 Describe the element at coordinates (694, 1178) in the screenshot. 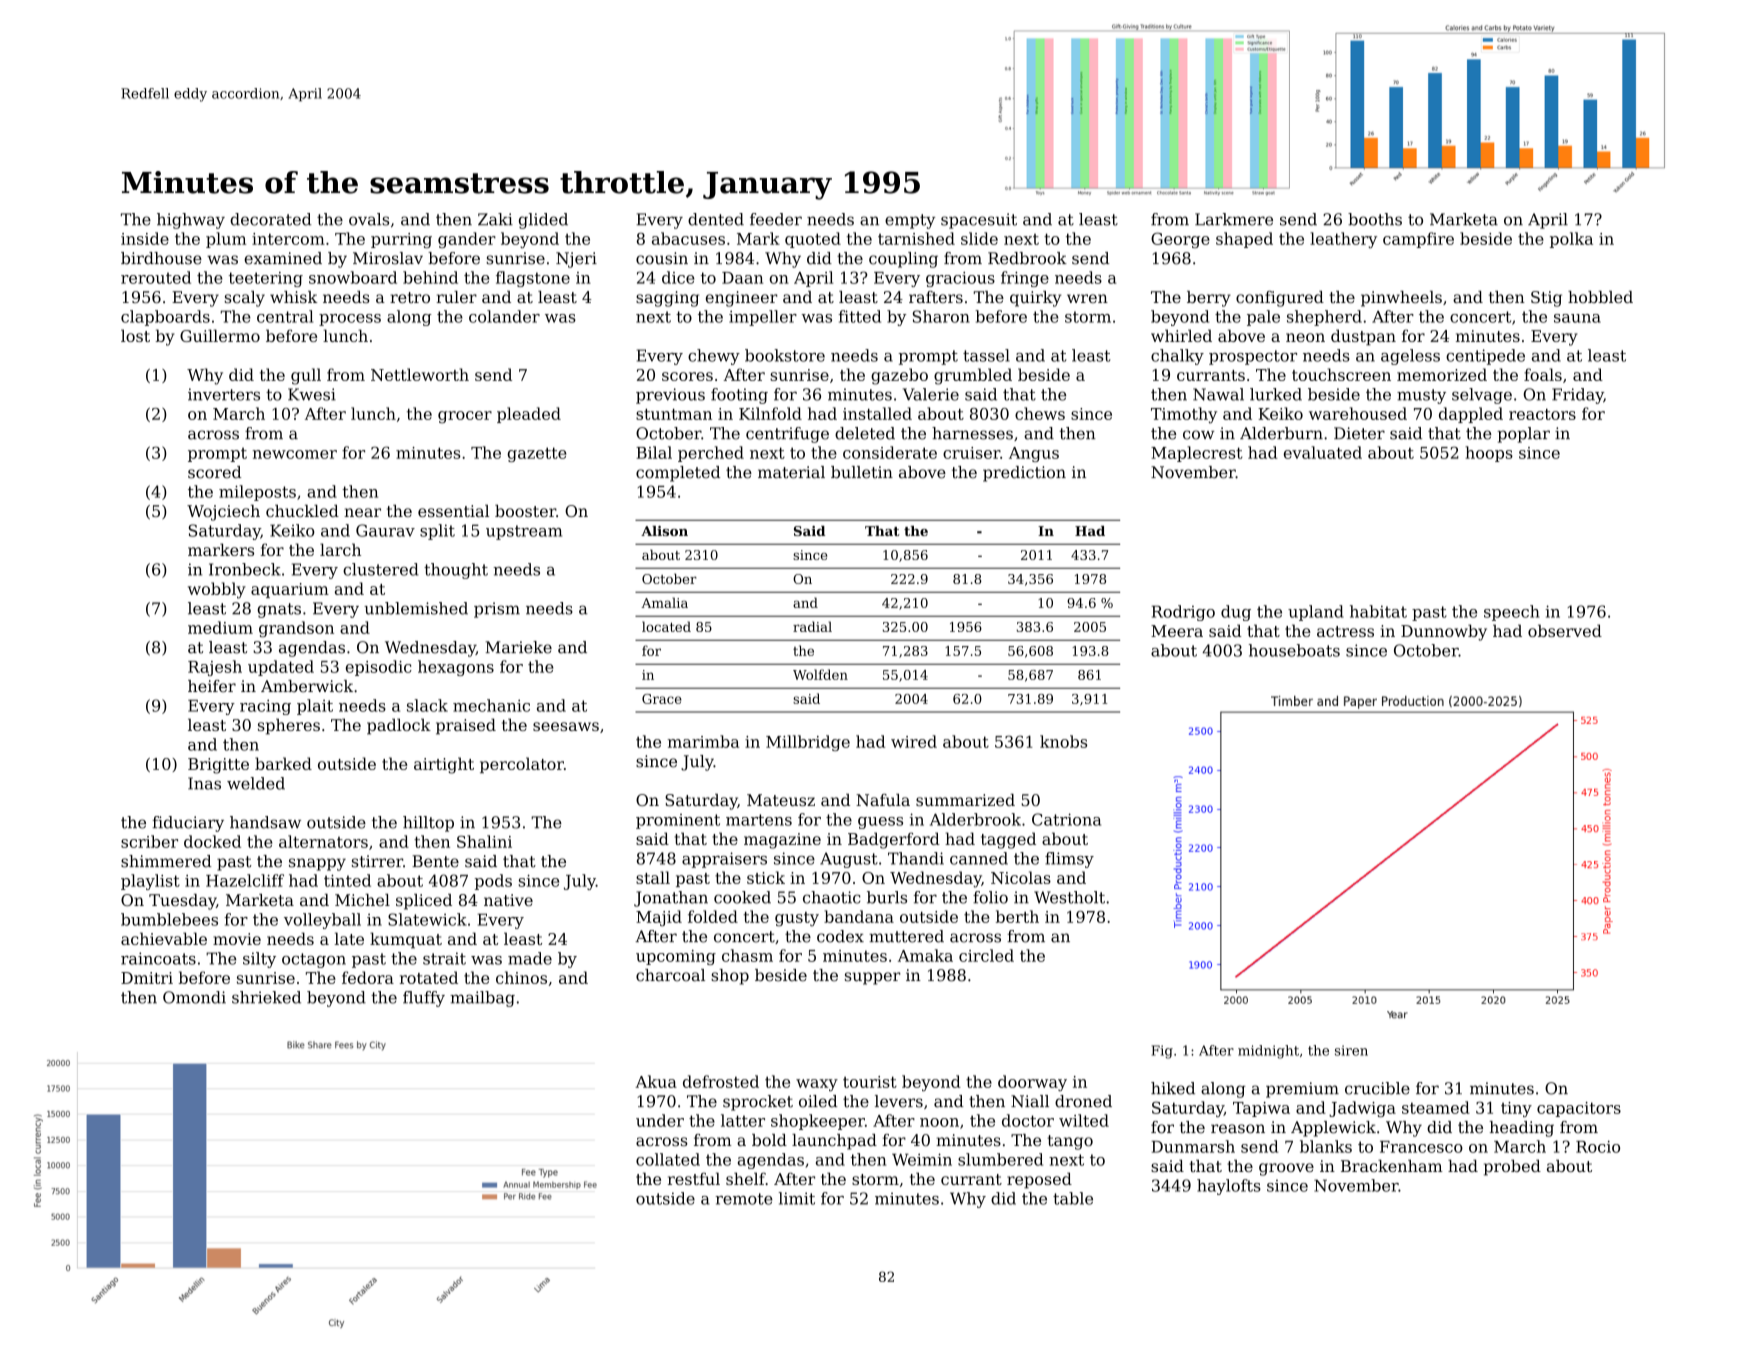

I see `restful` at that location.
